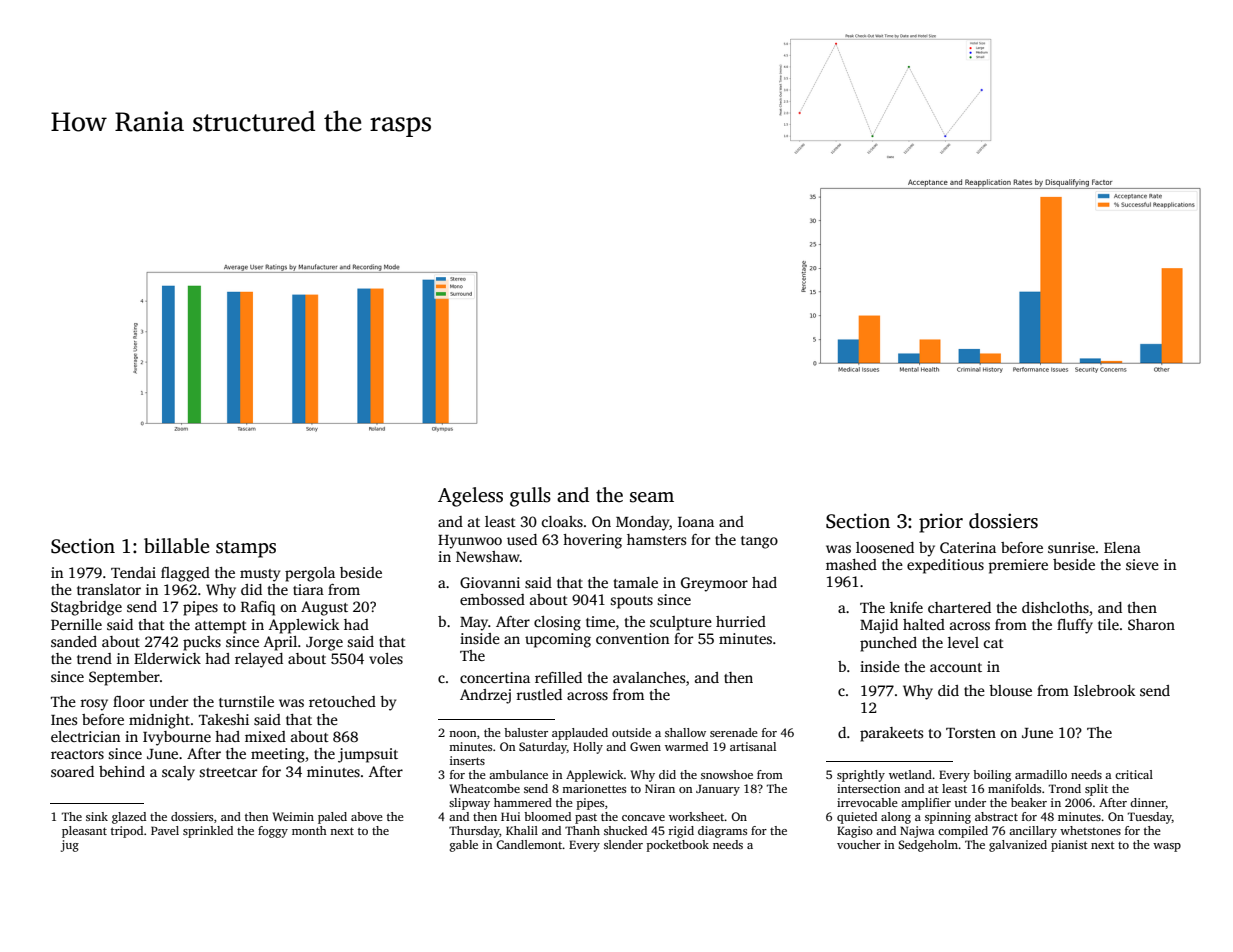  Describe the element at coordinates (74, 641) in the screenshot. I see `sanded` at that location.
